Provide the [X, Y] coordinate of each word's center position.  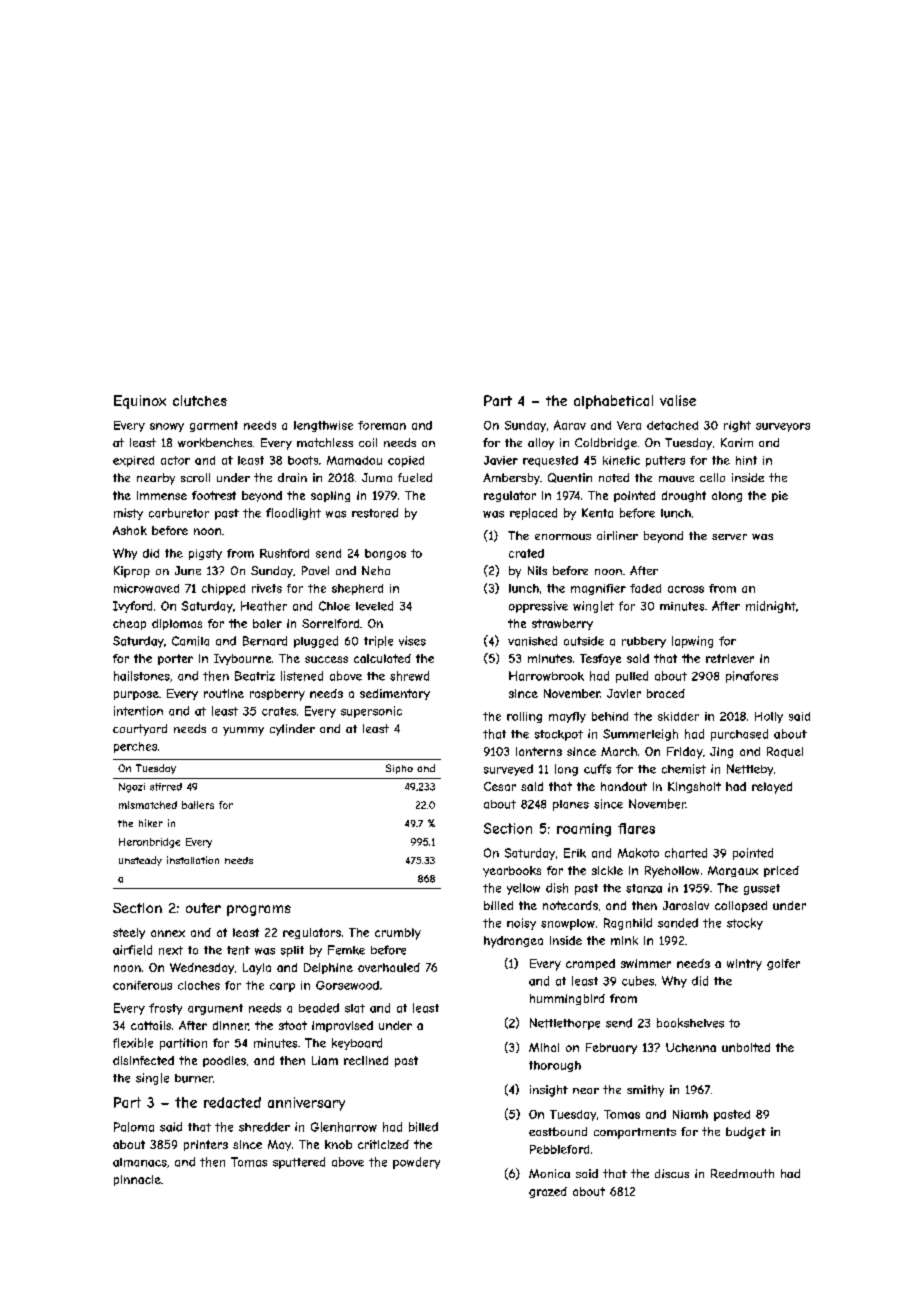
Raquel [785, 752]
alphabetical [613, 402]
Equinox [140, 402]
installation [193, 860]
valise [678, 400]
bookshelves [690, 1023]
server [729, 537]
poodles [224, 1061]
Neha [376, 570]
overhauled [389, 967]
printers [206, 1145]
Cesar [500, 786]
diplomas [177, 624]
